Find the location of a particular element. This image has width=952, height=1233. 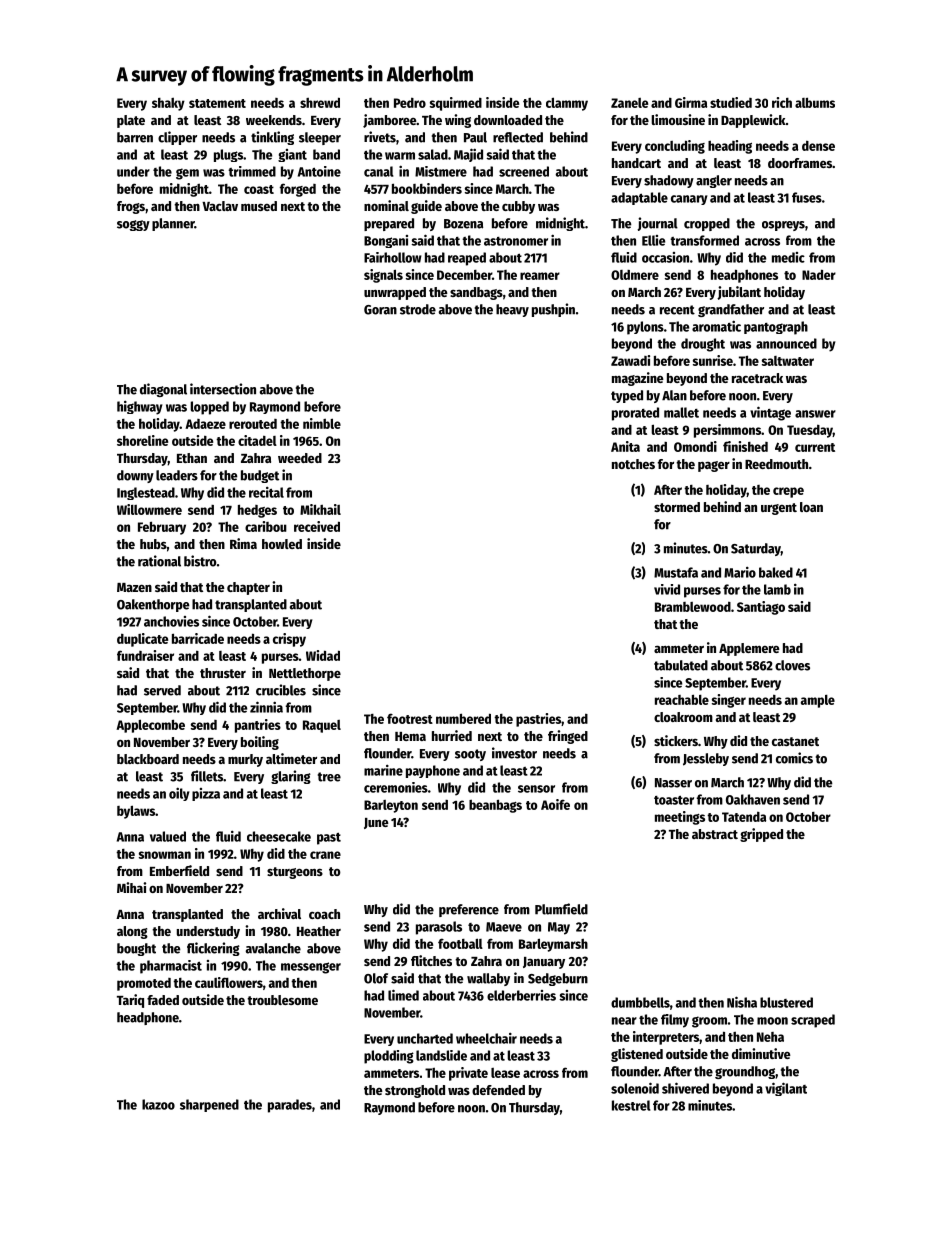

Aoife is located at coordinates (555, 804).
